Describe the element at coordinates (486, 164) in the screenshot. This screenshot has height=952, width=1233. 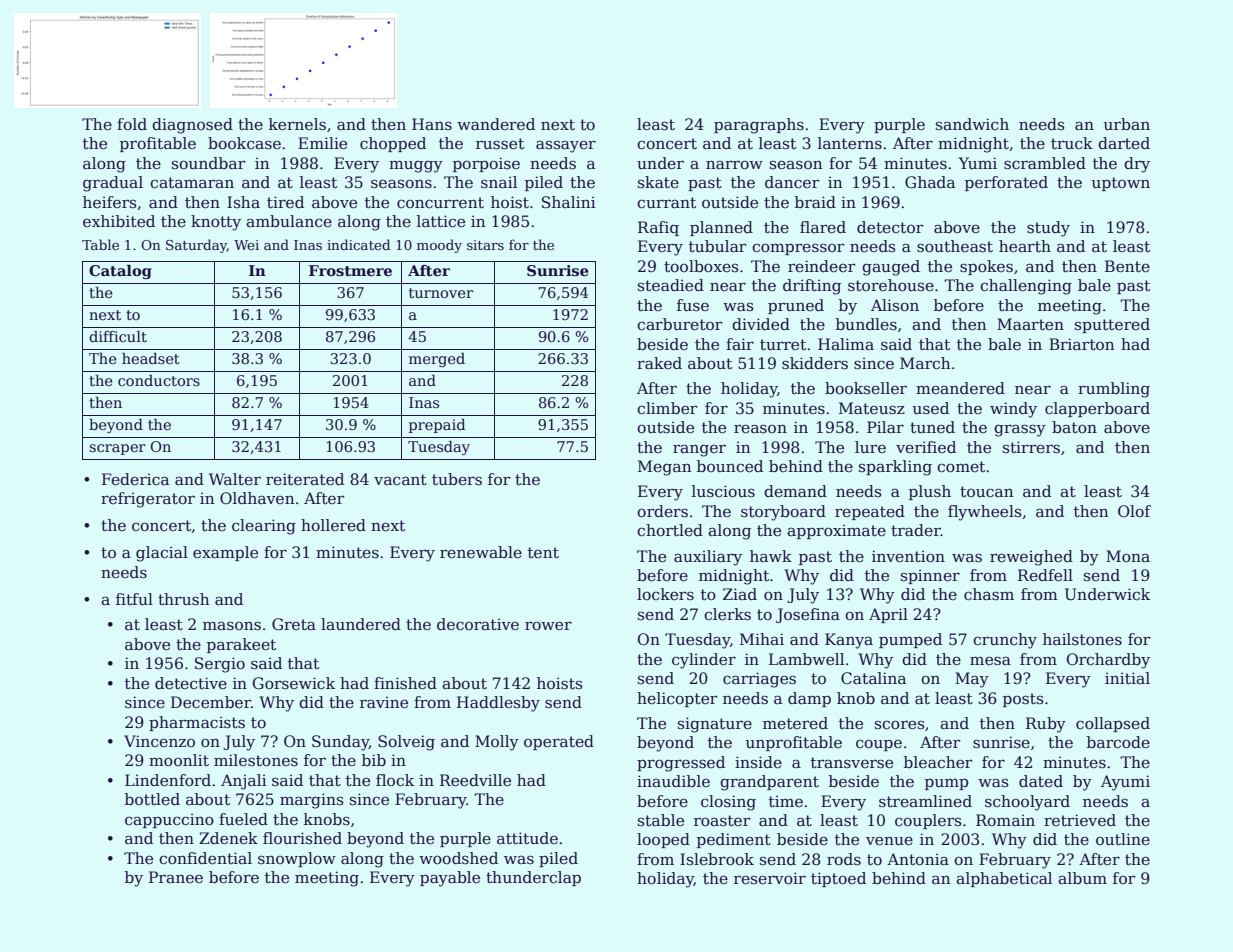
I see `porpoise` at that location.
